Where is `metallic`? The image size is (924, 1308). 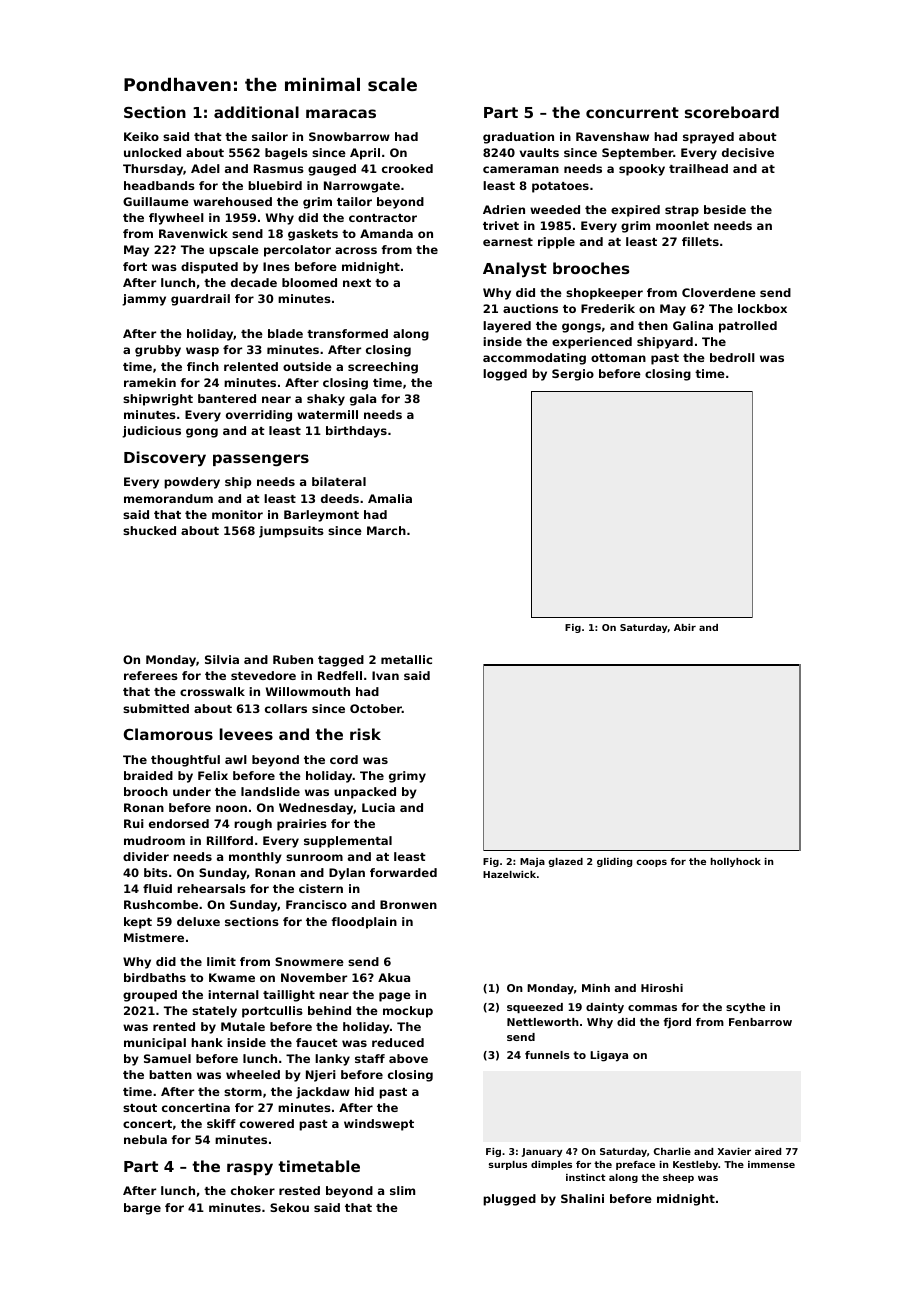
metallic is located at coordinates (406, 659).
